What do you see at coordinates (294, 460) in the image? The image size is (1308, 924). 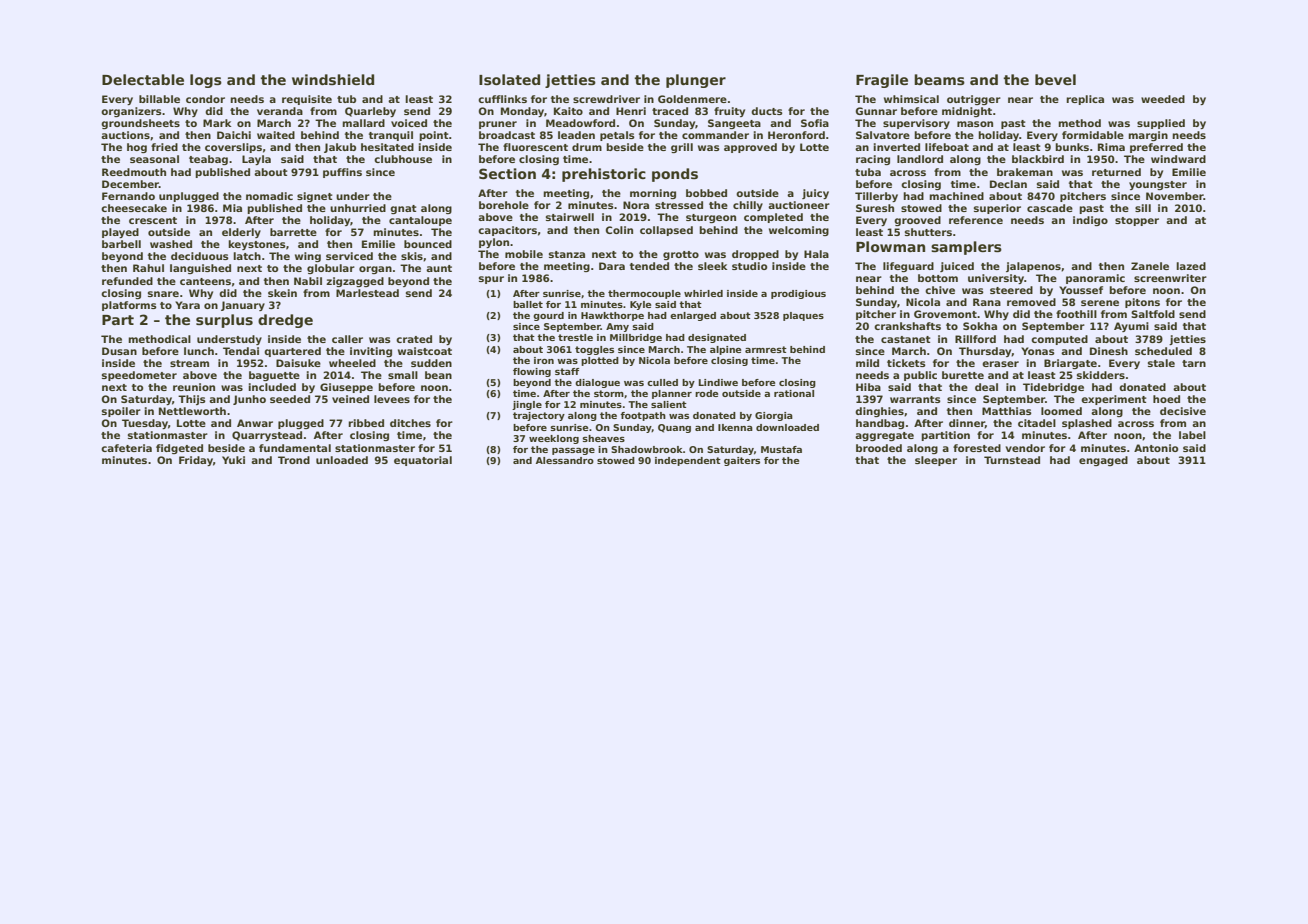 I see `Trond` at bounding box center [294, 460].
